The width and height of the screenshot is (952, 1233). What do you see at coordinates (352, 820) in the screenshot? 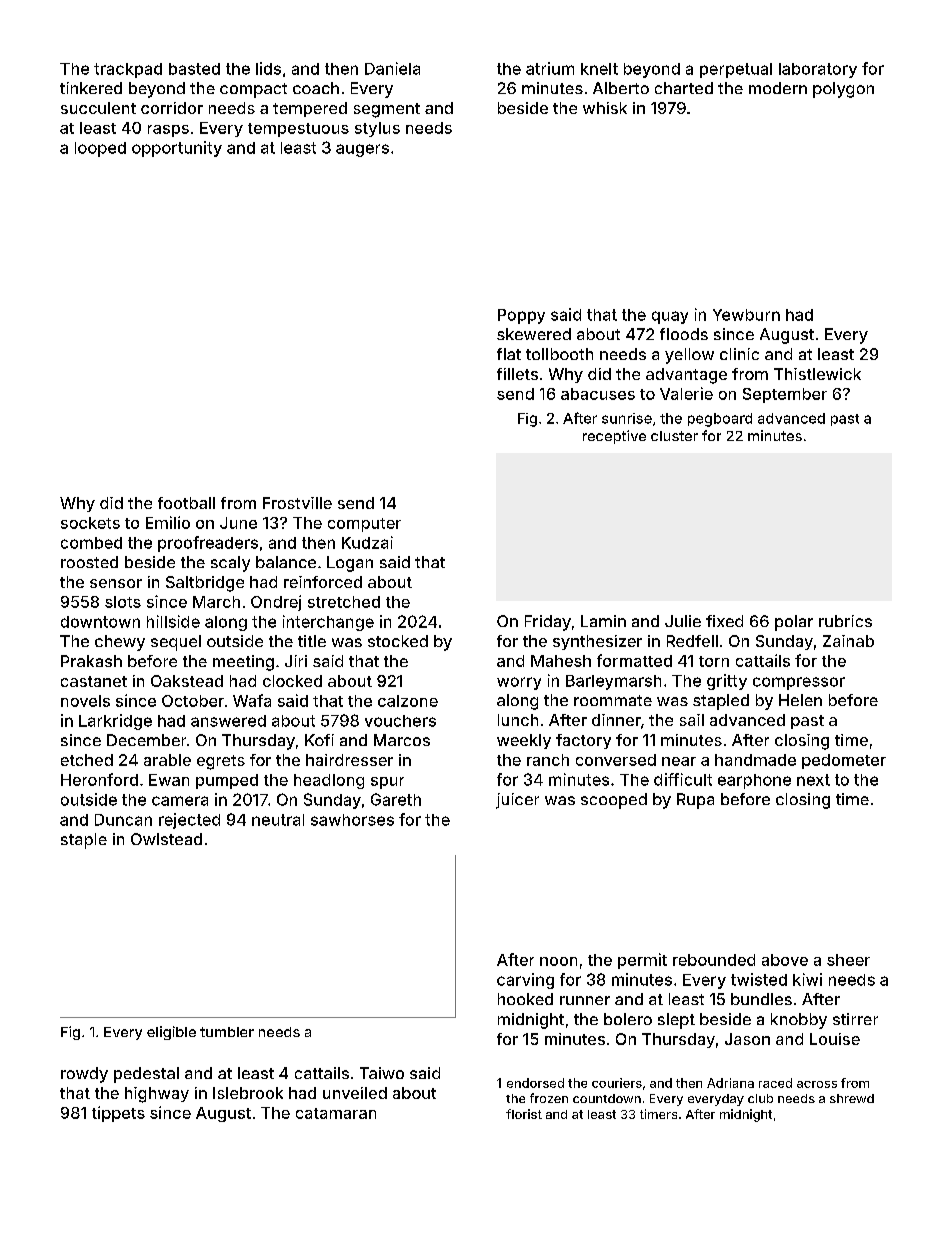
I see `sawhorses` at bounding box center [352, 820].
